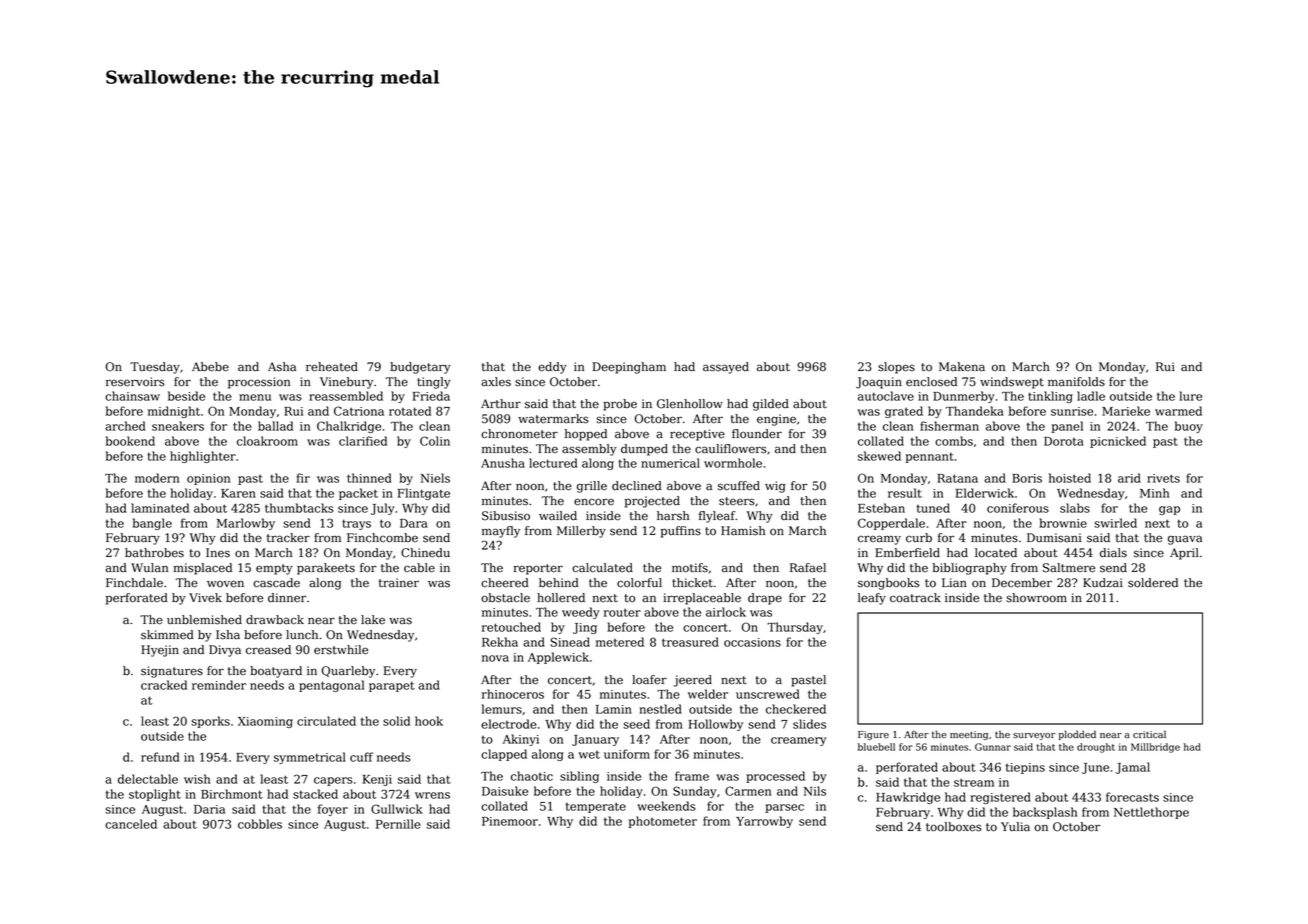 This screenshot has height=924, width=1308. I want to click on fisherman, so click(949, 426).
